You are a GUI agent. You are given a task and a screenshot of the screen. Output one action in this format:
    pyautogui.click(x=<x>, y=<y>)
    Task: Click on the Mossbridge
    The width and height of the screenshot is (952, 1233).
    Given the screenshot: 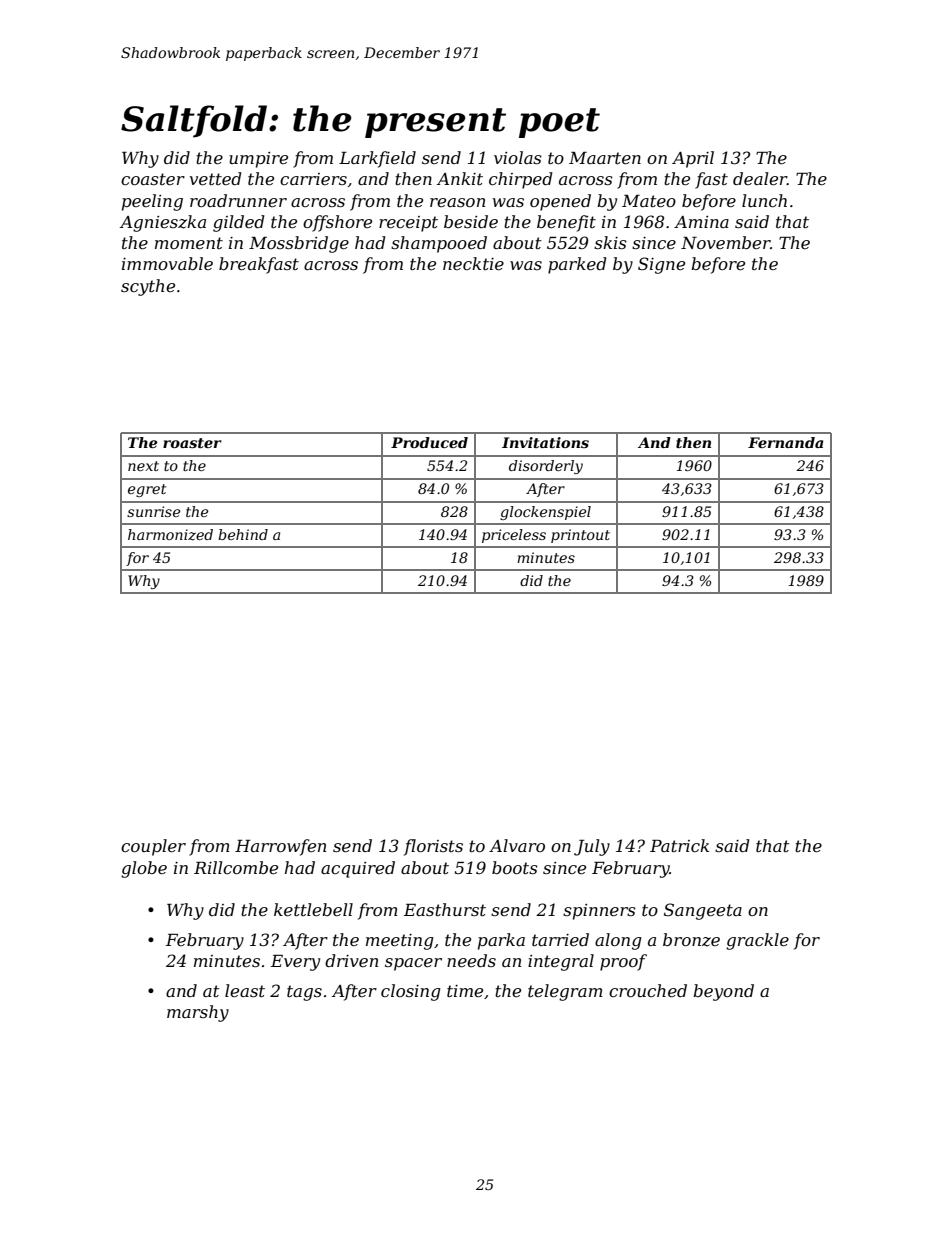 What is the action you would take?
    pyautogui.click(x=299, y=244)
